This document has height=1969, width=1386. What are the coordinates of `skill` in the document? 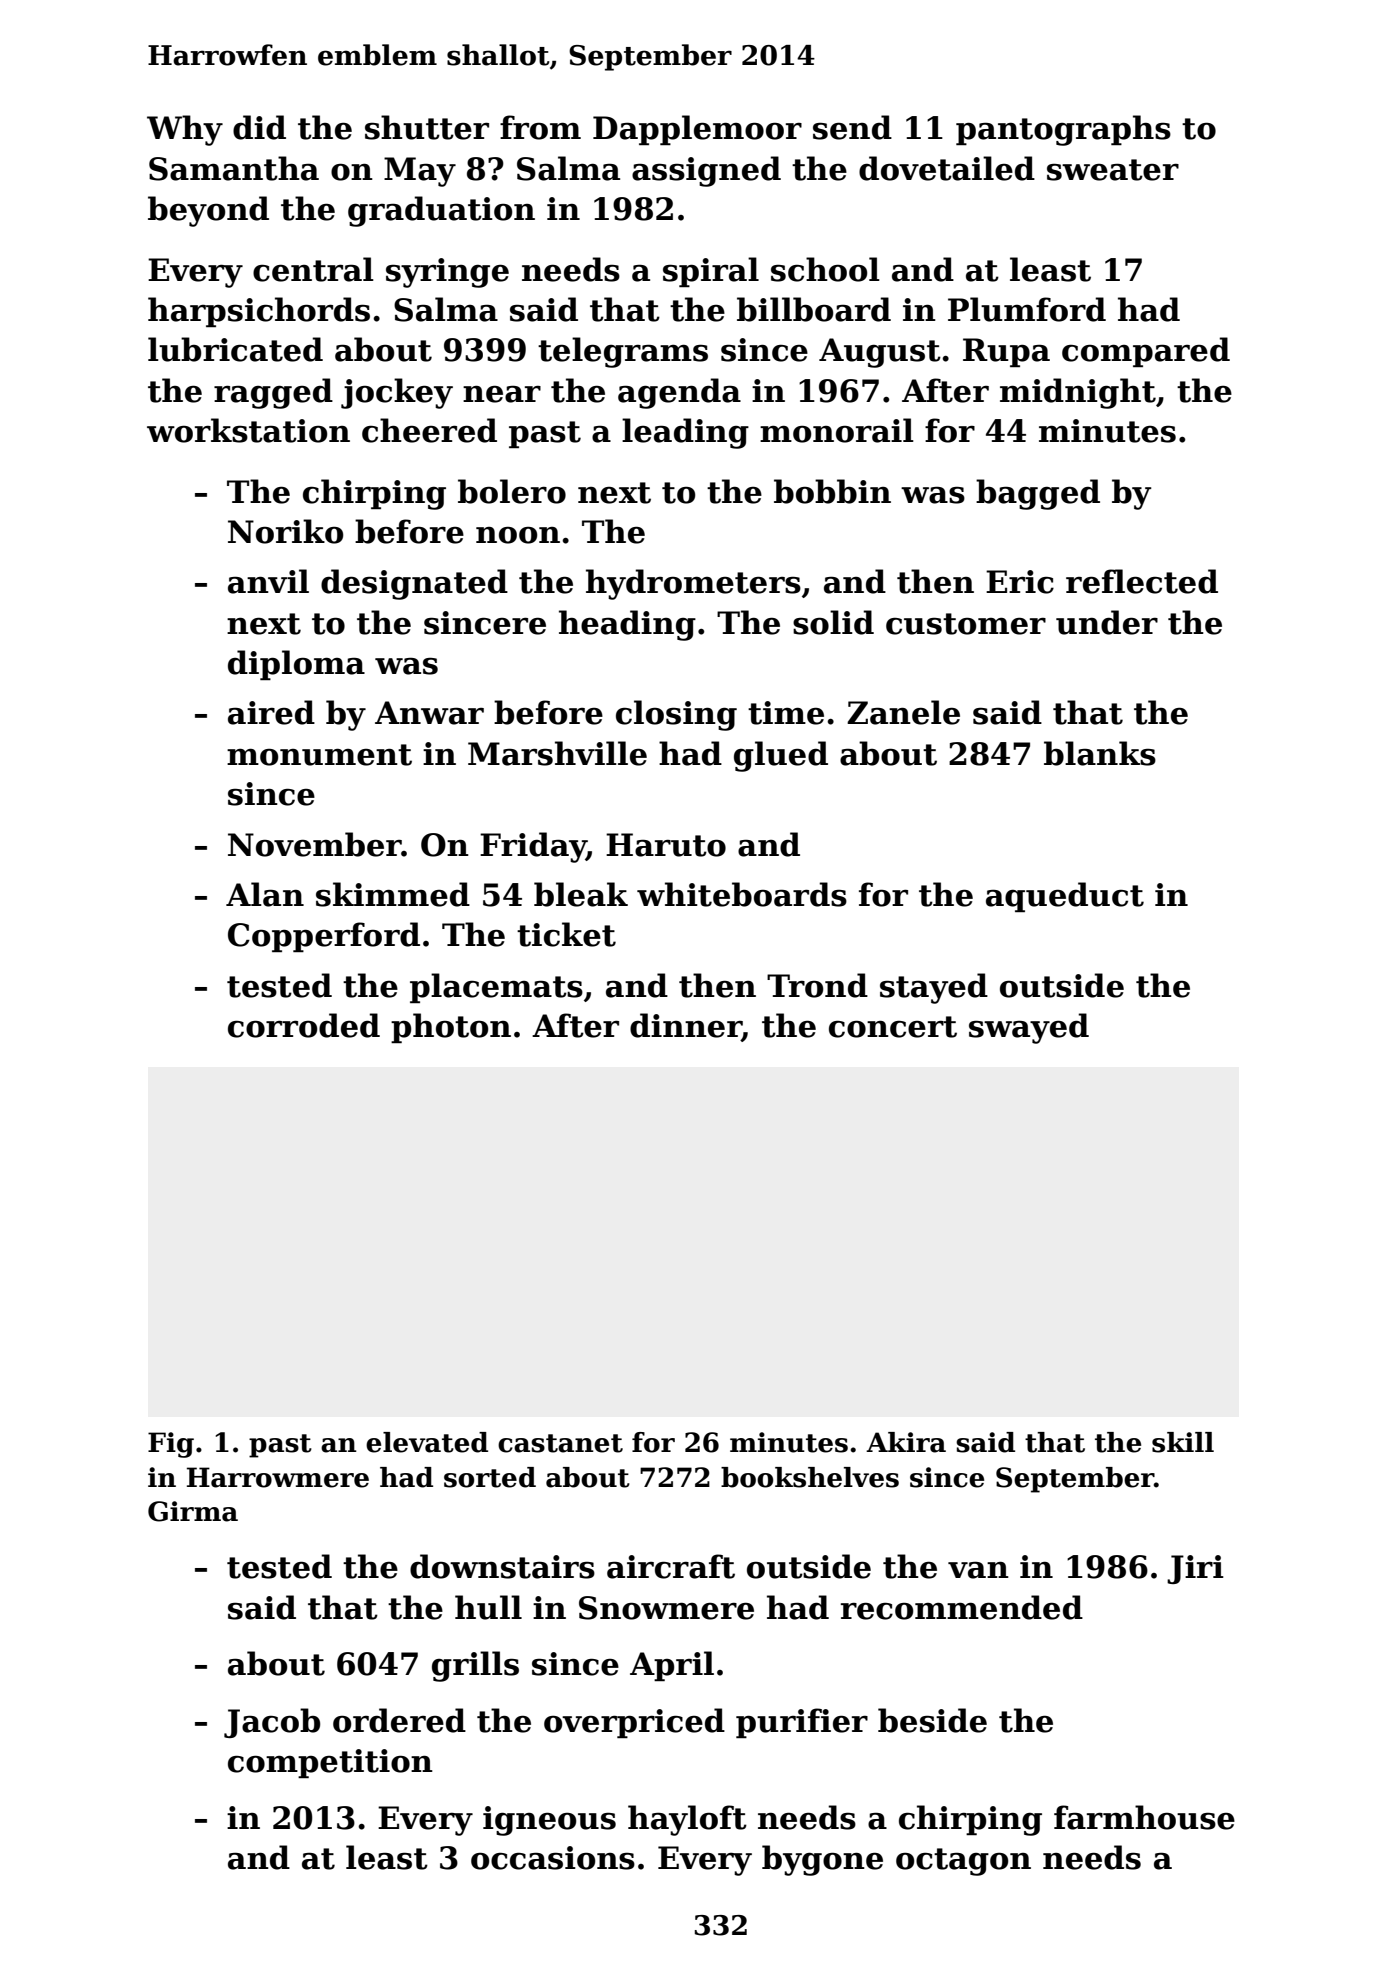 It's located at (1183, 1442).
